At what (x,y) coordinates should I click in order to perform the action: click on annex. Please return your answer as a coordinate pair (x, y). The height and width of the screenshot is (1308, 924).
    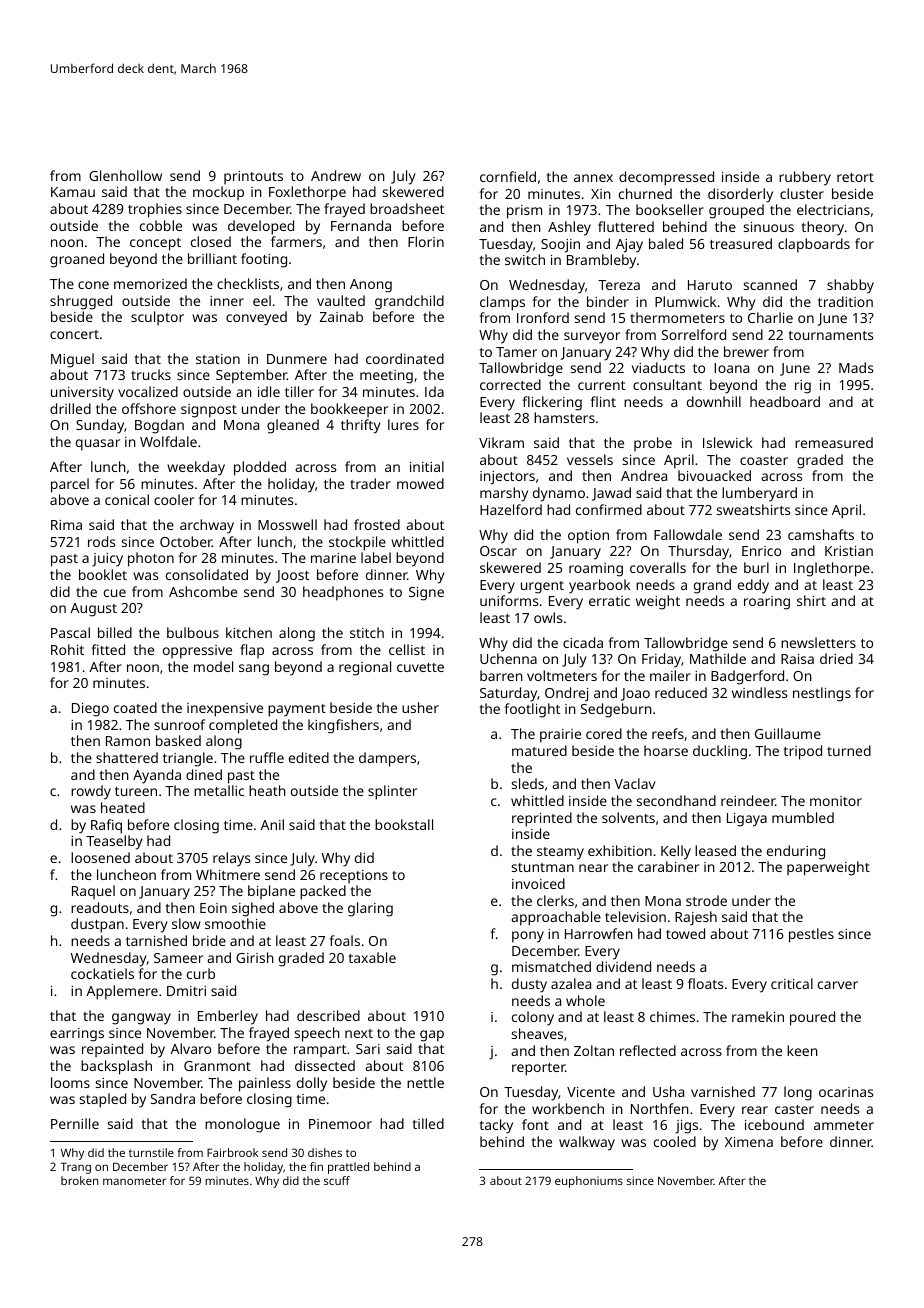
    Looking at the image, I should click on (593, 178).
